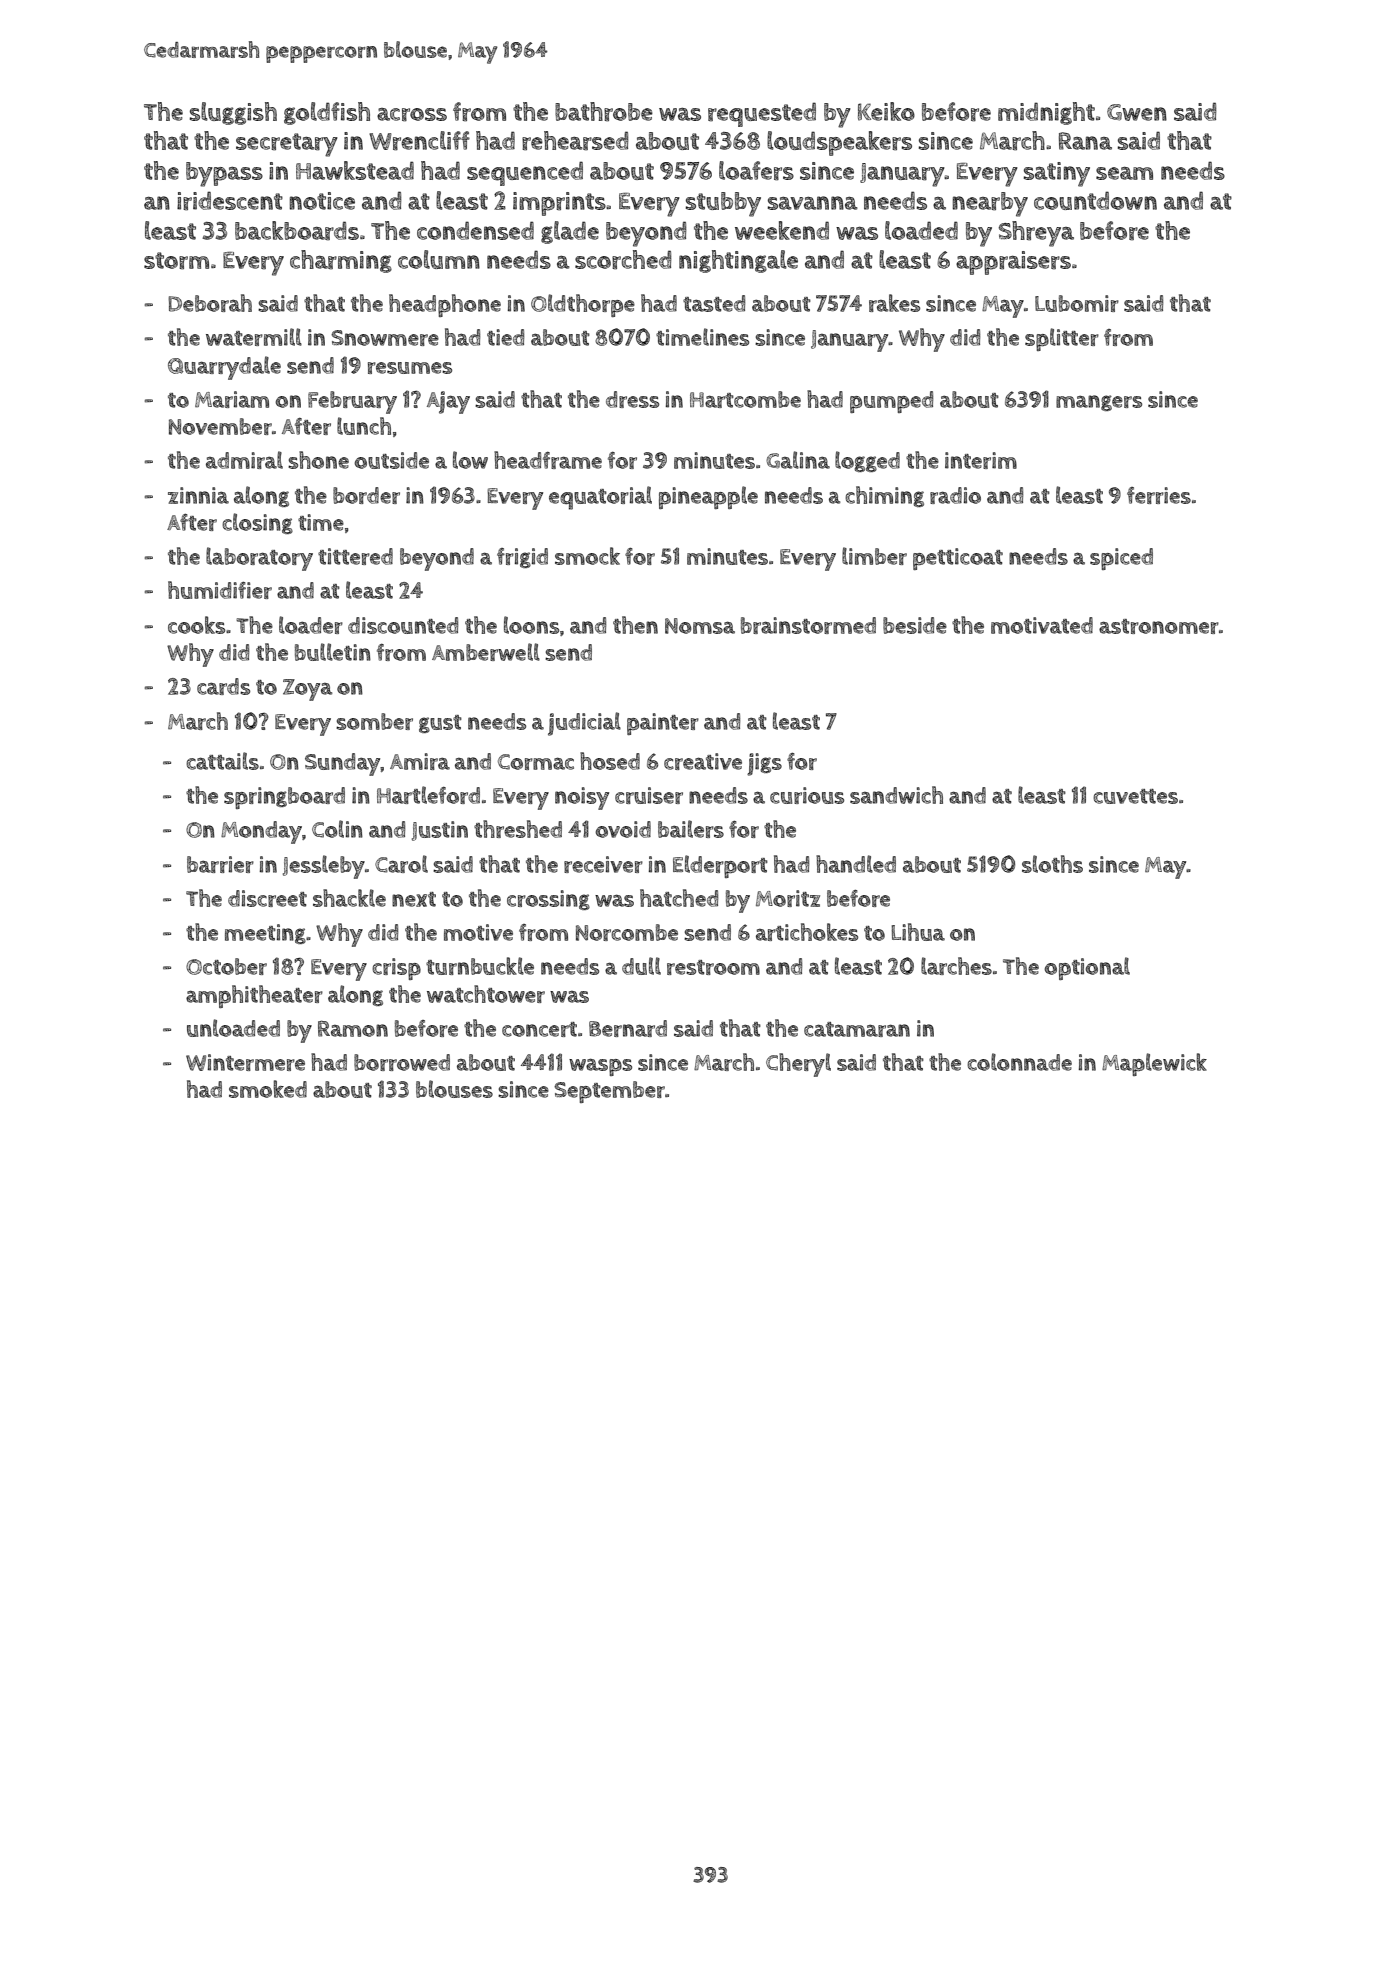 The image size is (1386, 1969). Describe the element at coordinates (609, 1092) in the document. I see `September` at that location.
